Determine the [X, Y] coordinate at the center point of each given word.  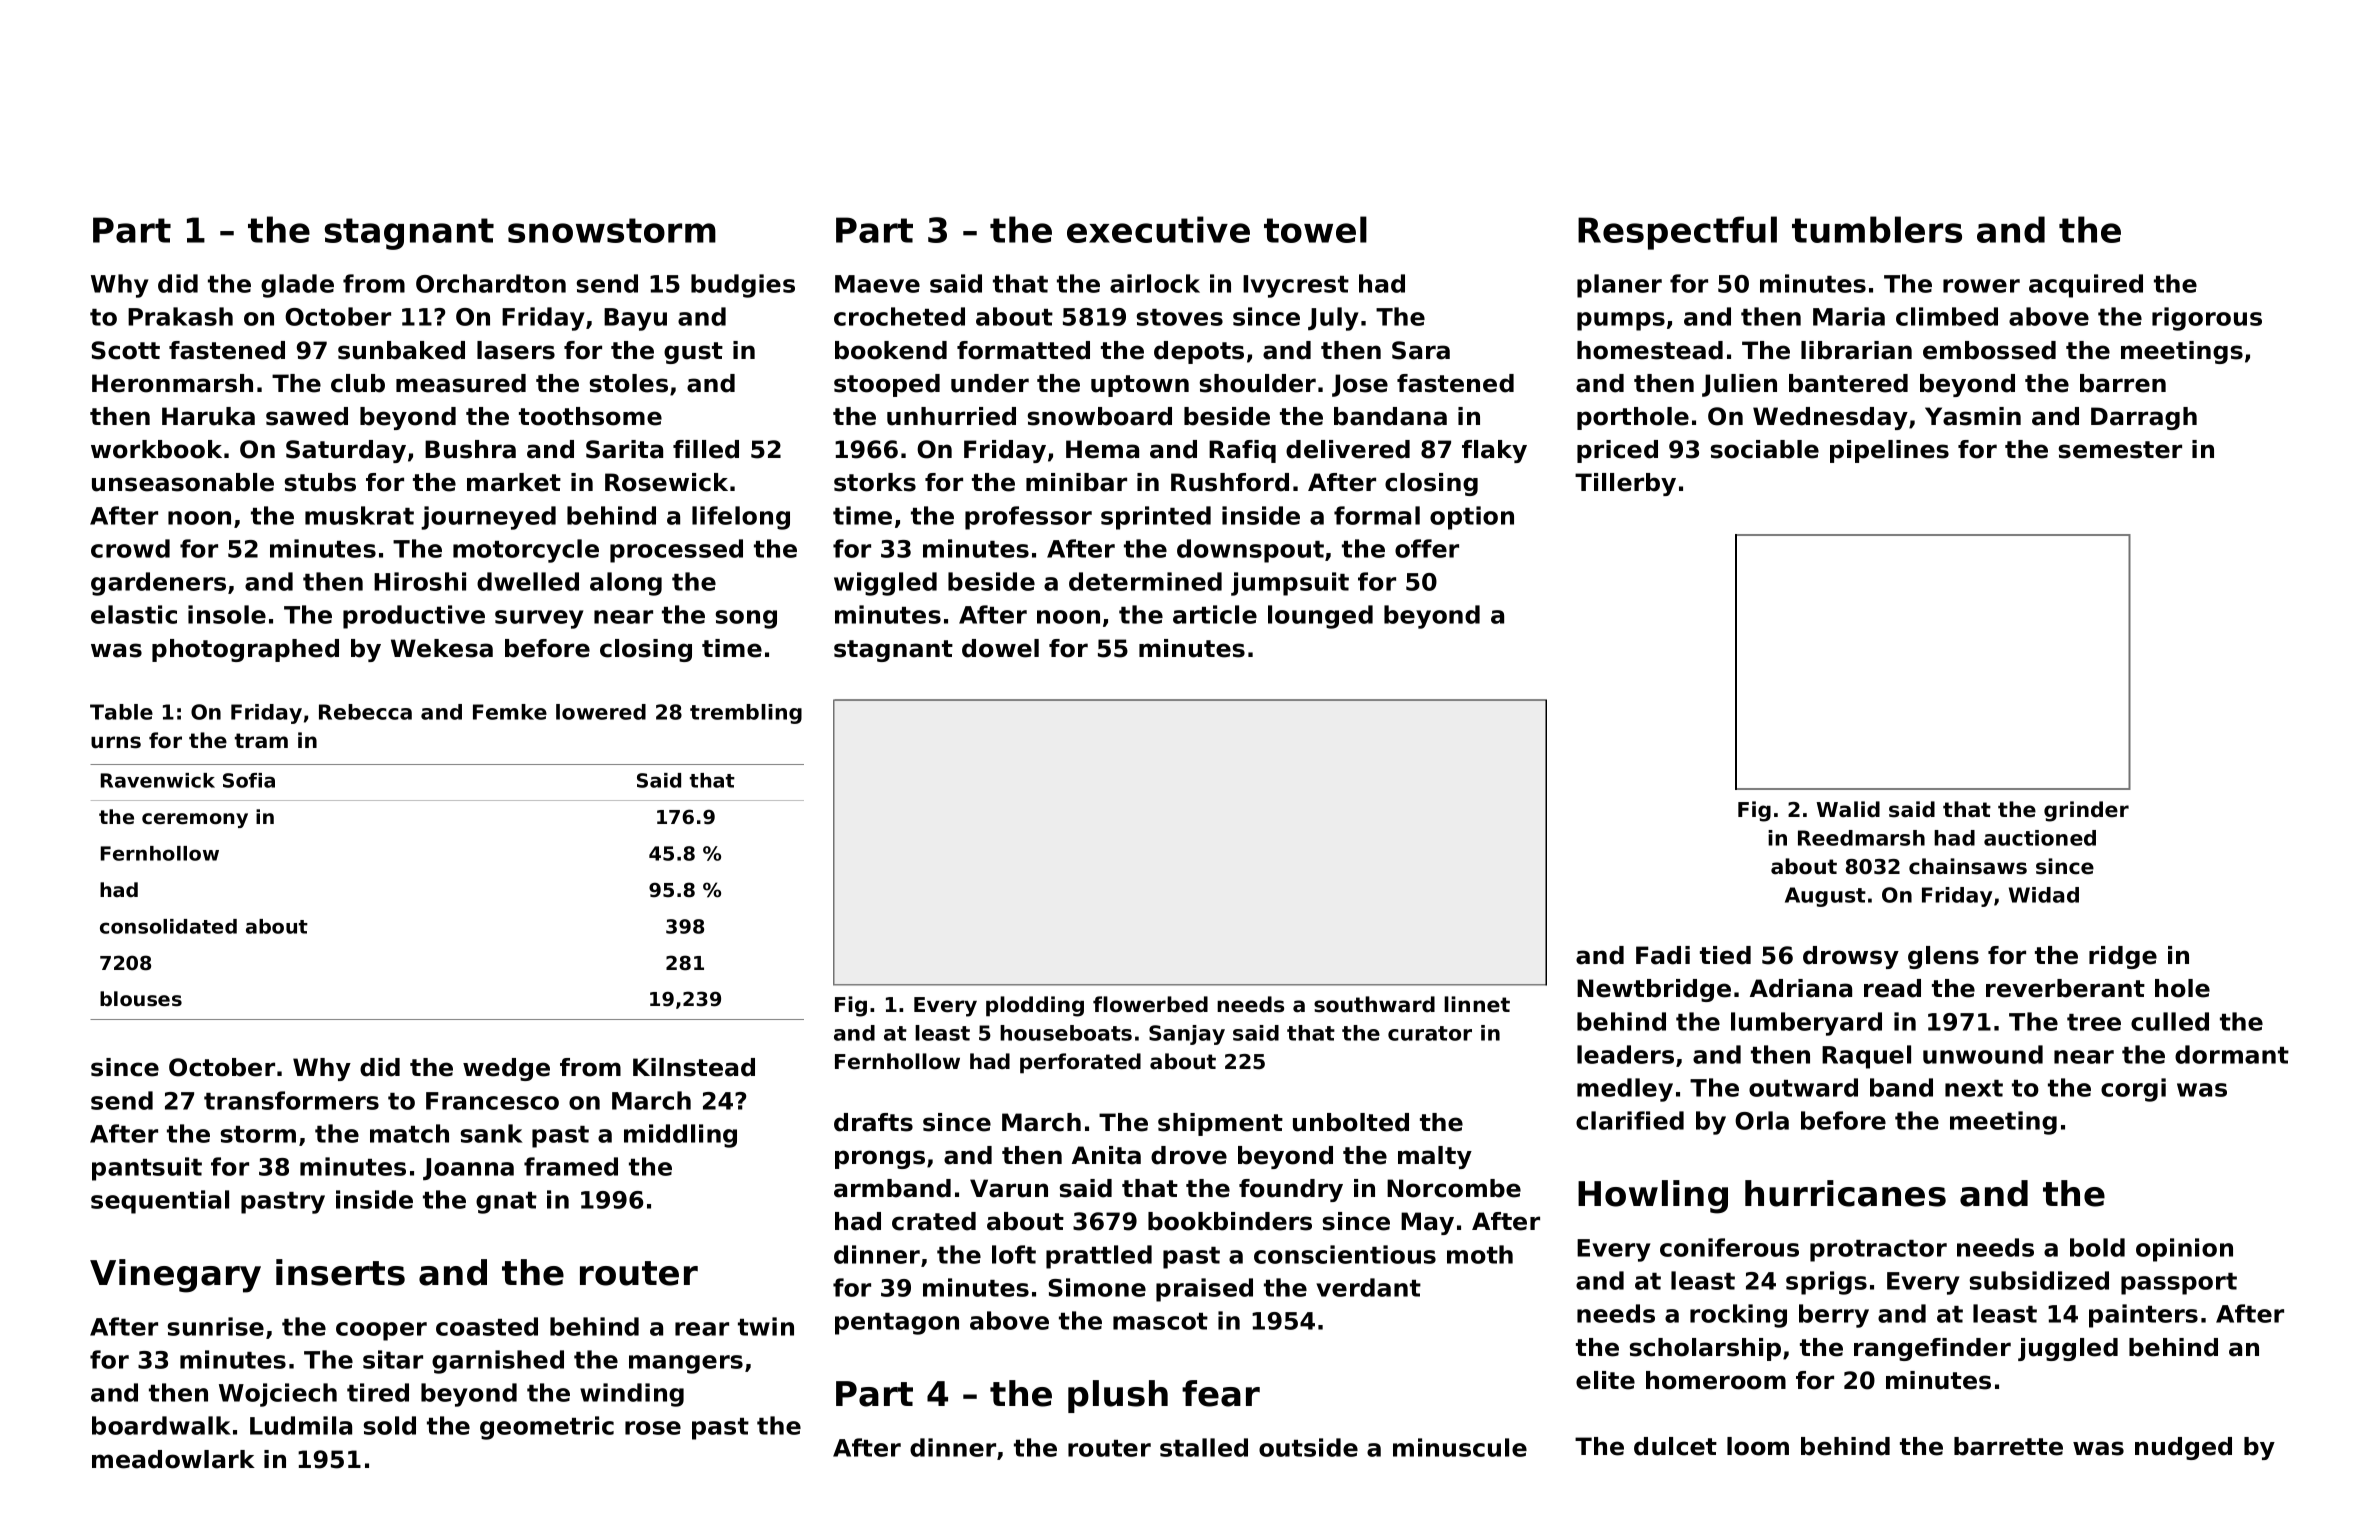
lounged [1320, 617]
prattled [1099, 1257]
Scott [125, 350]
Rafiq [1242, 451]
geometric [547, 1428]
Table [121, 712]
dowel [1000, 648]
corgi [2133, 1090]
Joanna [468, 1169]
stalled [1204, 1447]
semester [2120, 450]
